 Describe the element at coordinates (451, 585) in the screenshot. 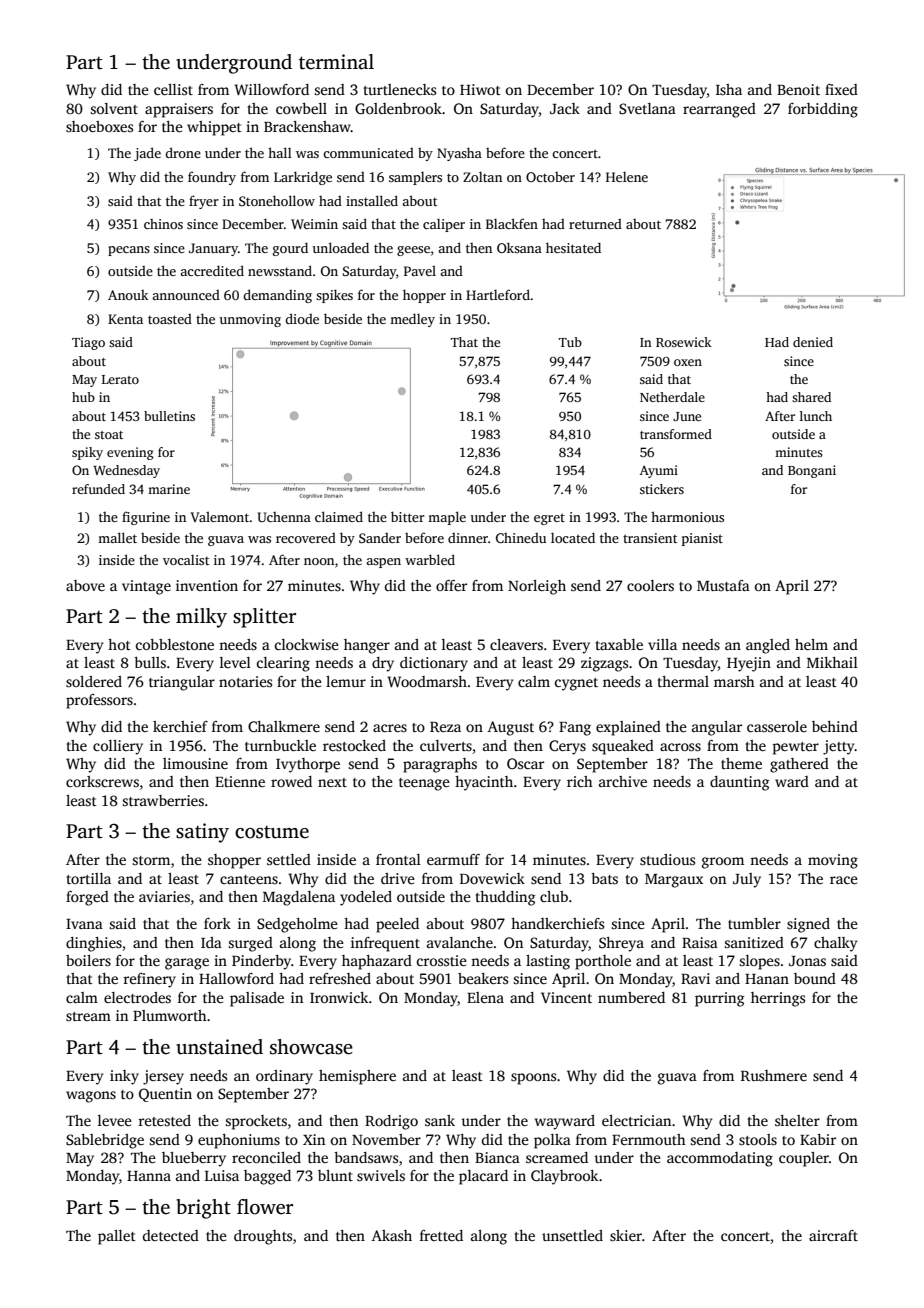

I see `offer` at that location.
